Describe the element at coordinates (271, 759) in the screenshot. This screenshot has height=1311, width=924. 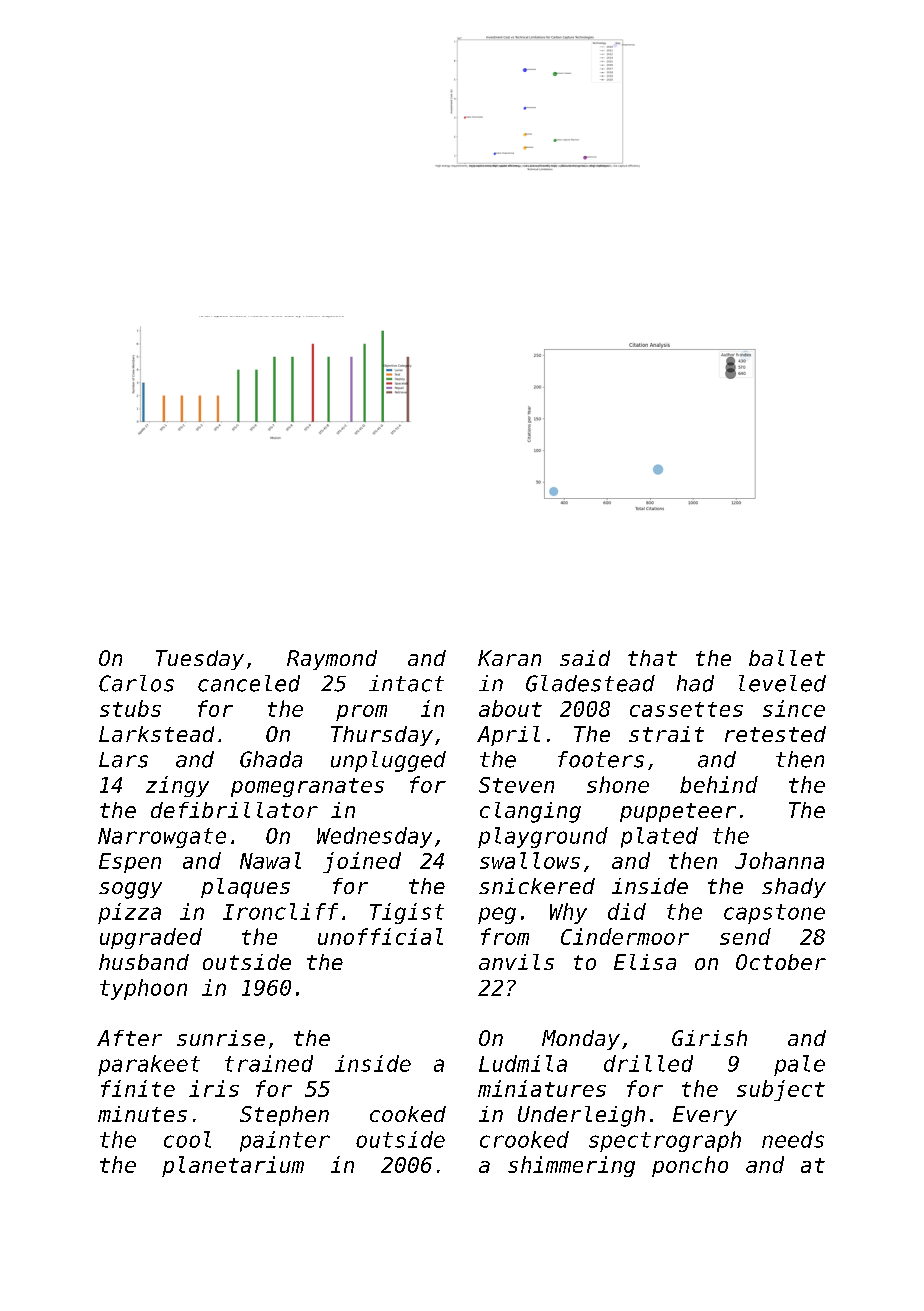
I see `Ghada` at that location.
